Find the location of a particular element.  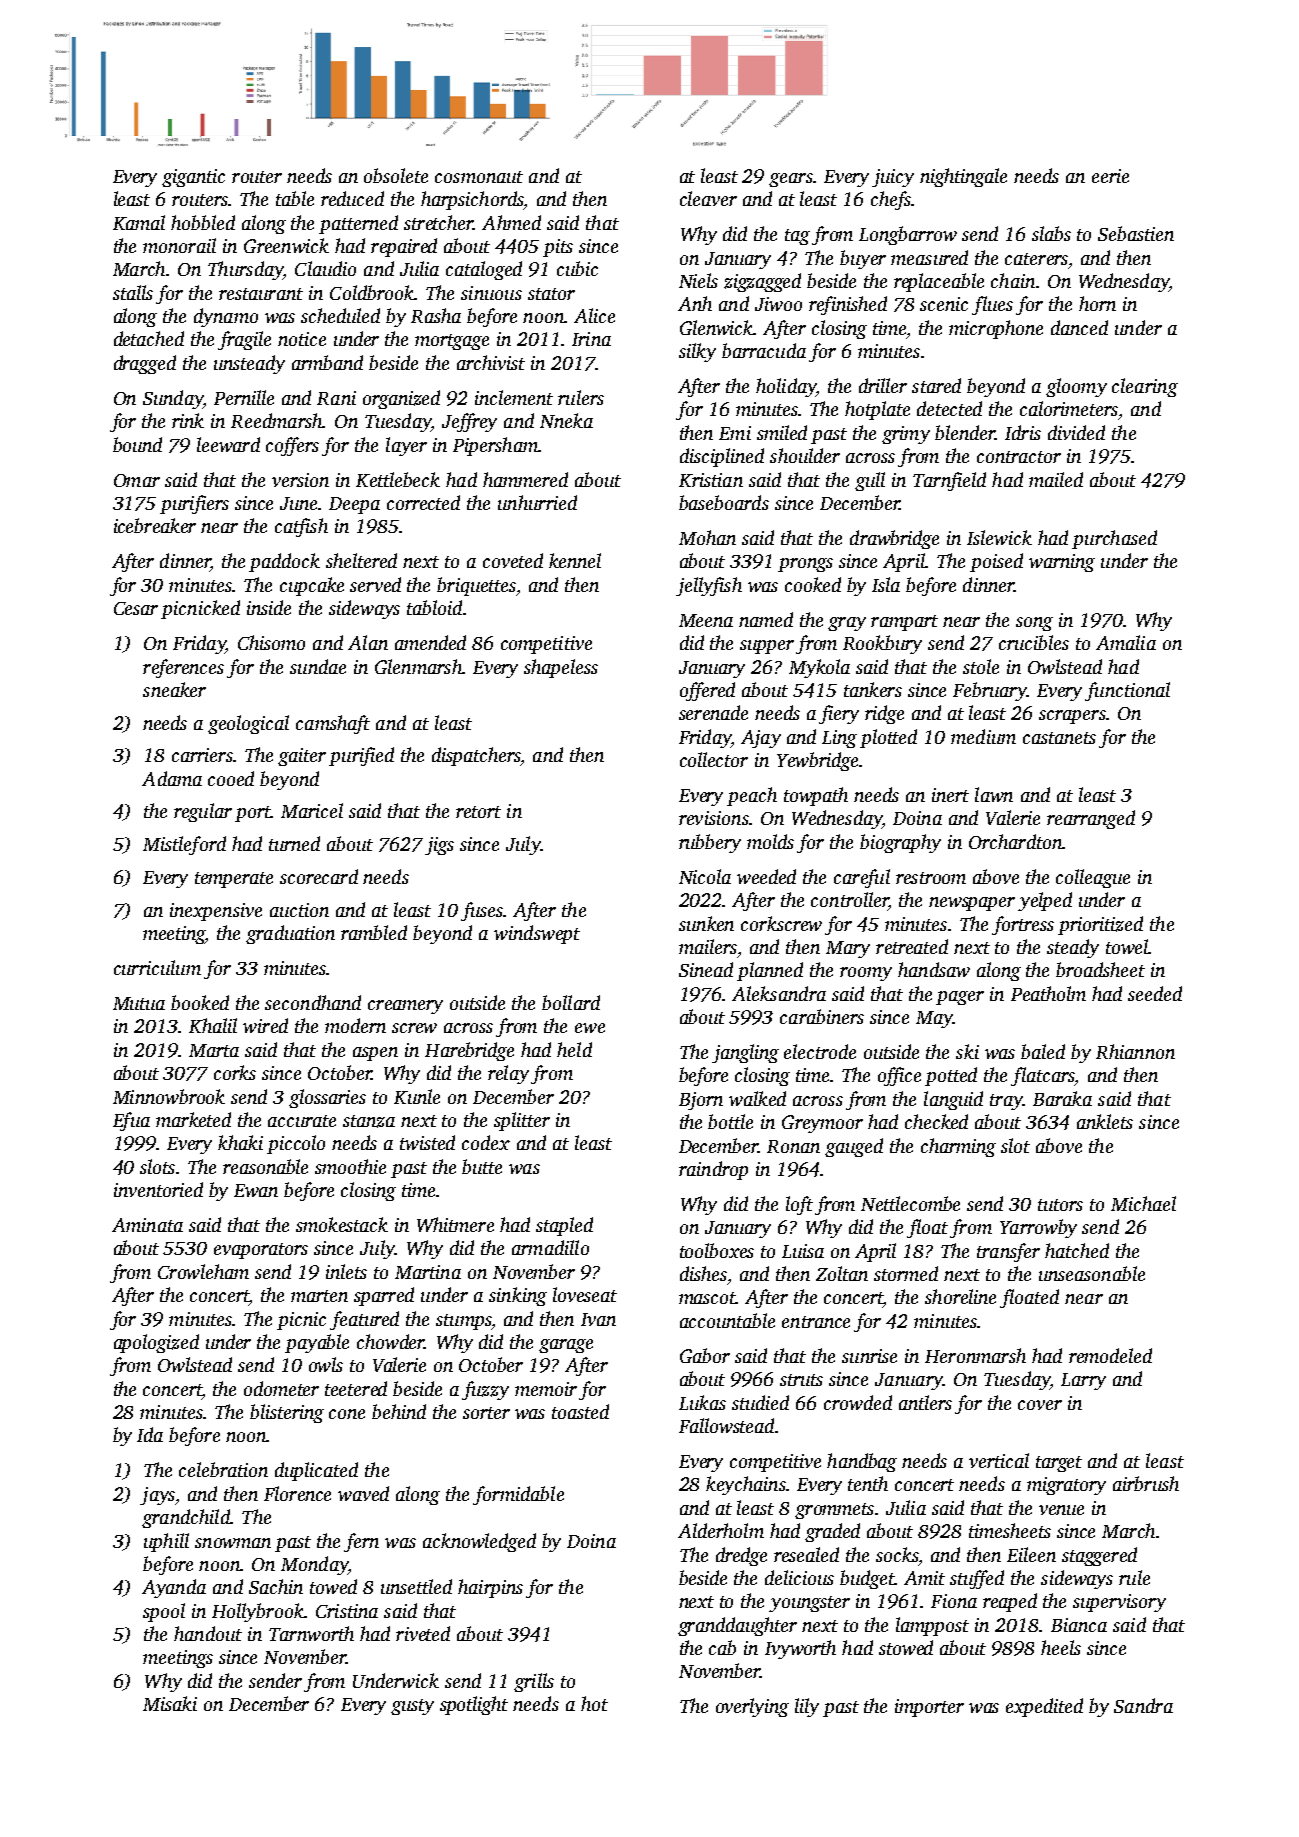

Nettlecombe is located at coordinates (910, 1203).
